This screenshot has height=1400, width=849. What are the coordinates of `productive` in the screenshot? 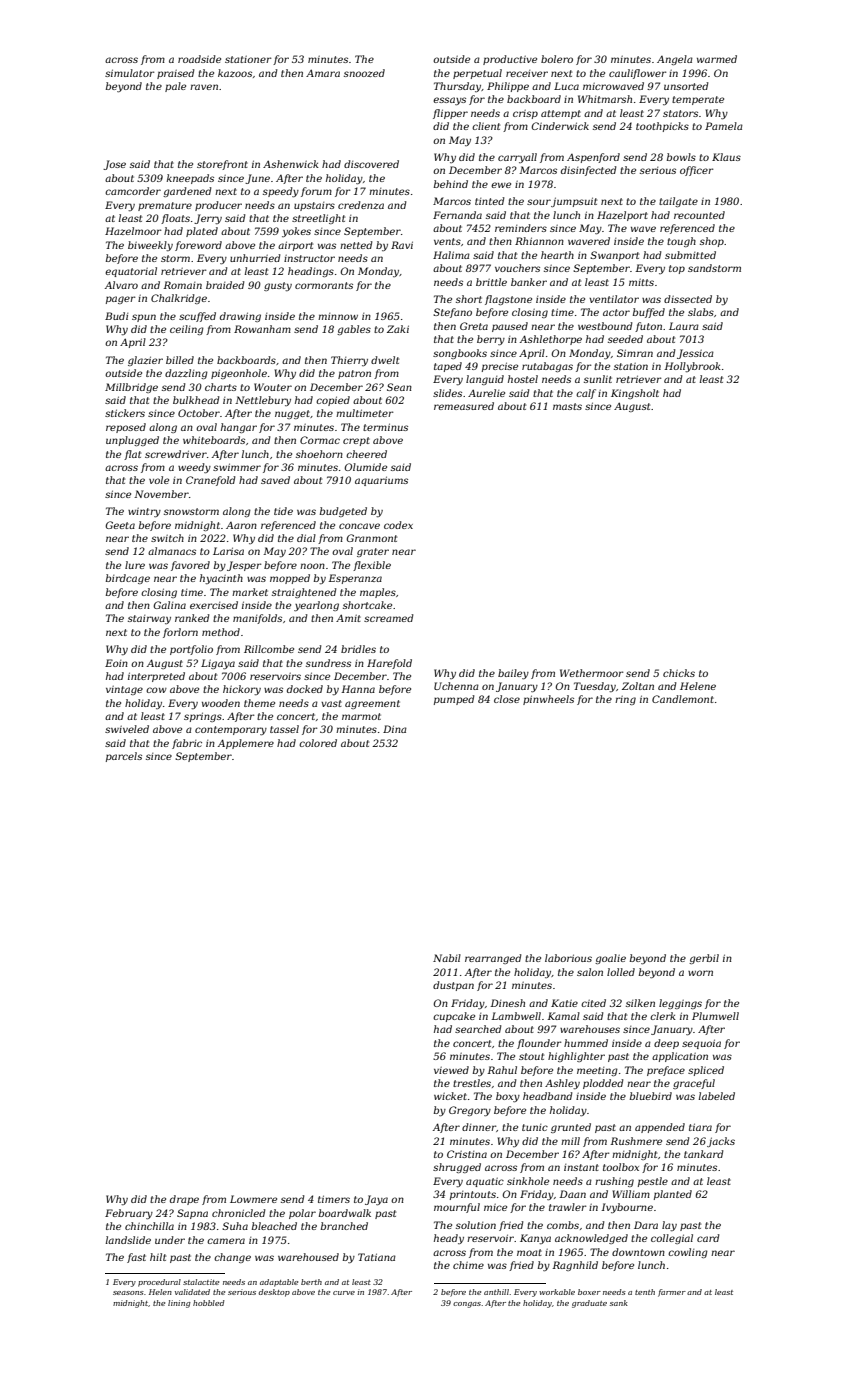 It's located at (510, 60).
